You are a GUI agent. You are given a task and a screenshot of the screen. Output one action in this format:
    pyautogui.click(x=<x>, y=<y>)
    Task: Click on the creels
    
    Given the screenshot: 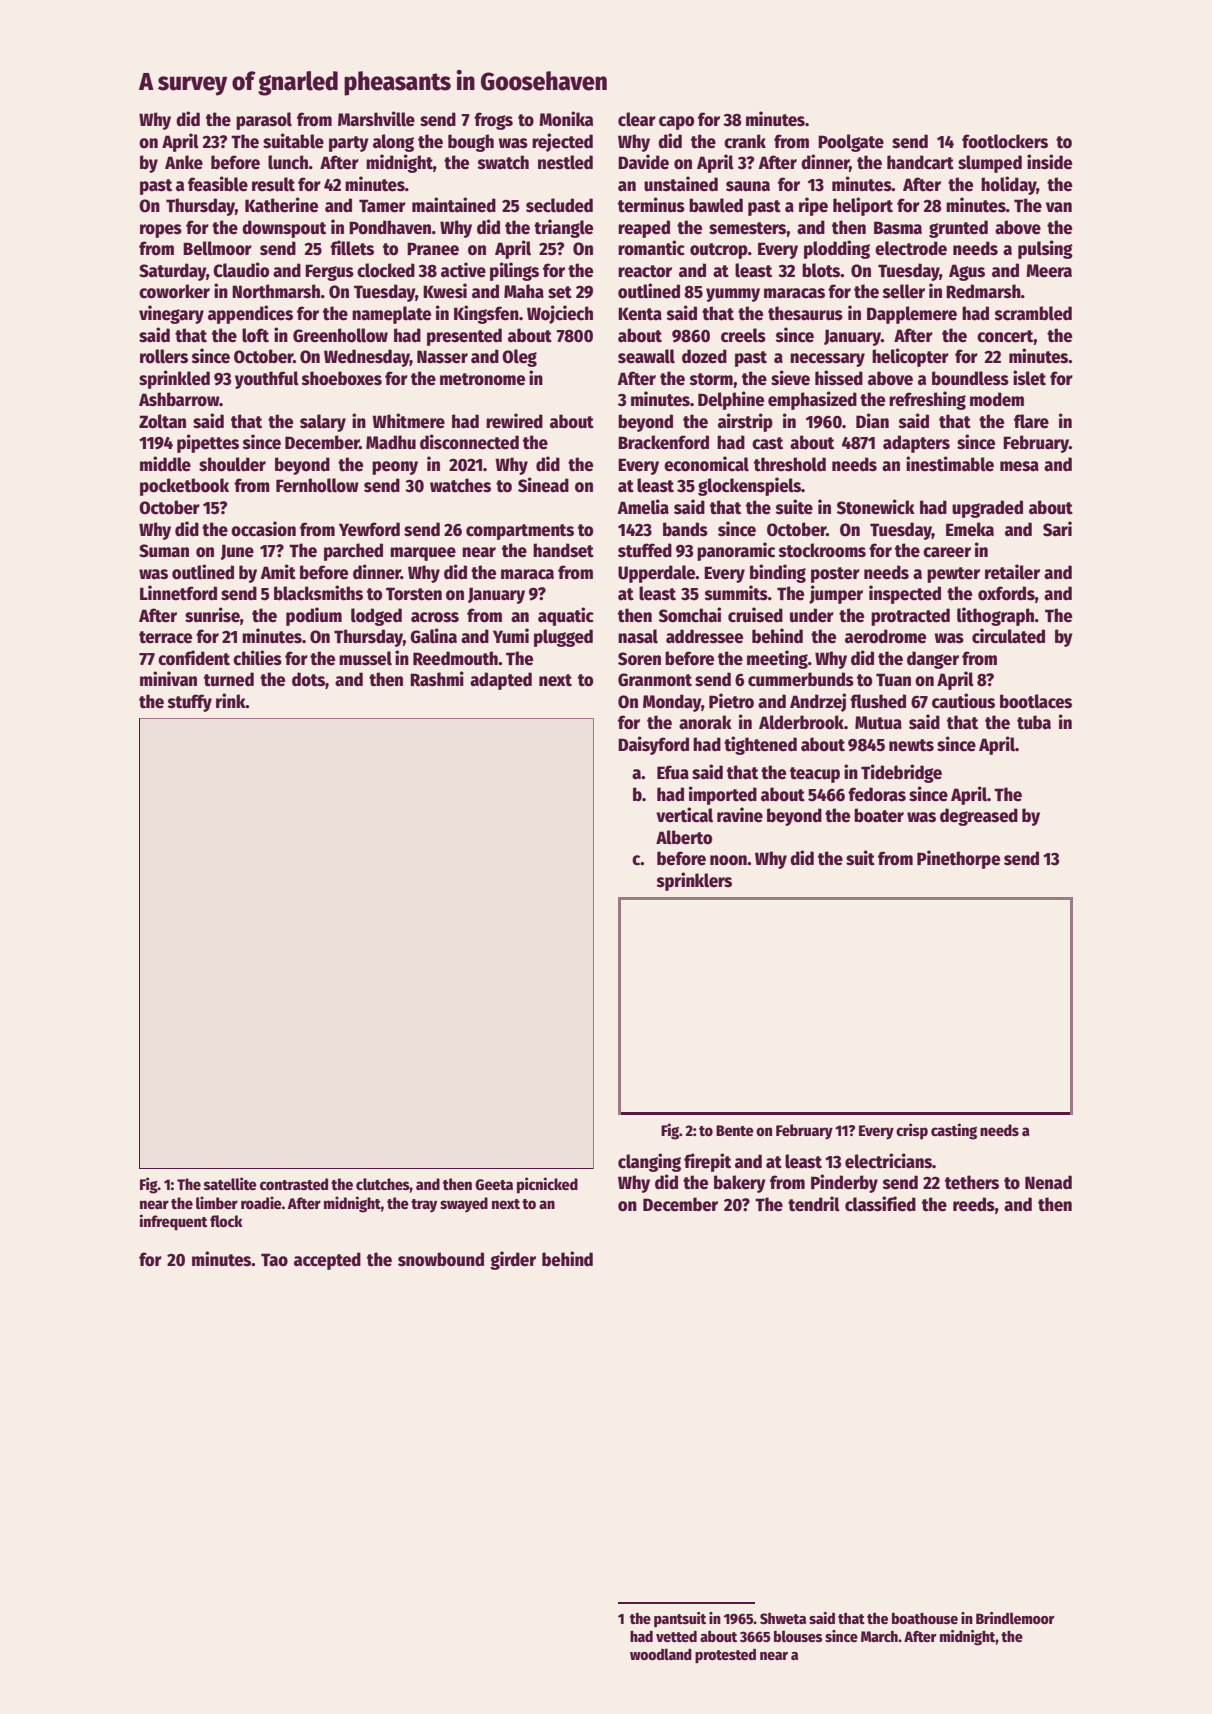 What is the action you would take?
    pyautogui.click(x=743, y=335)
